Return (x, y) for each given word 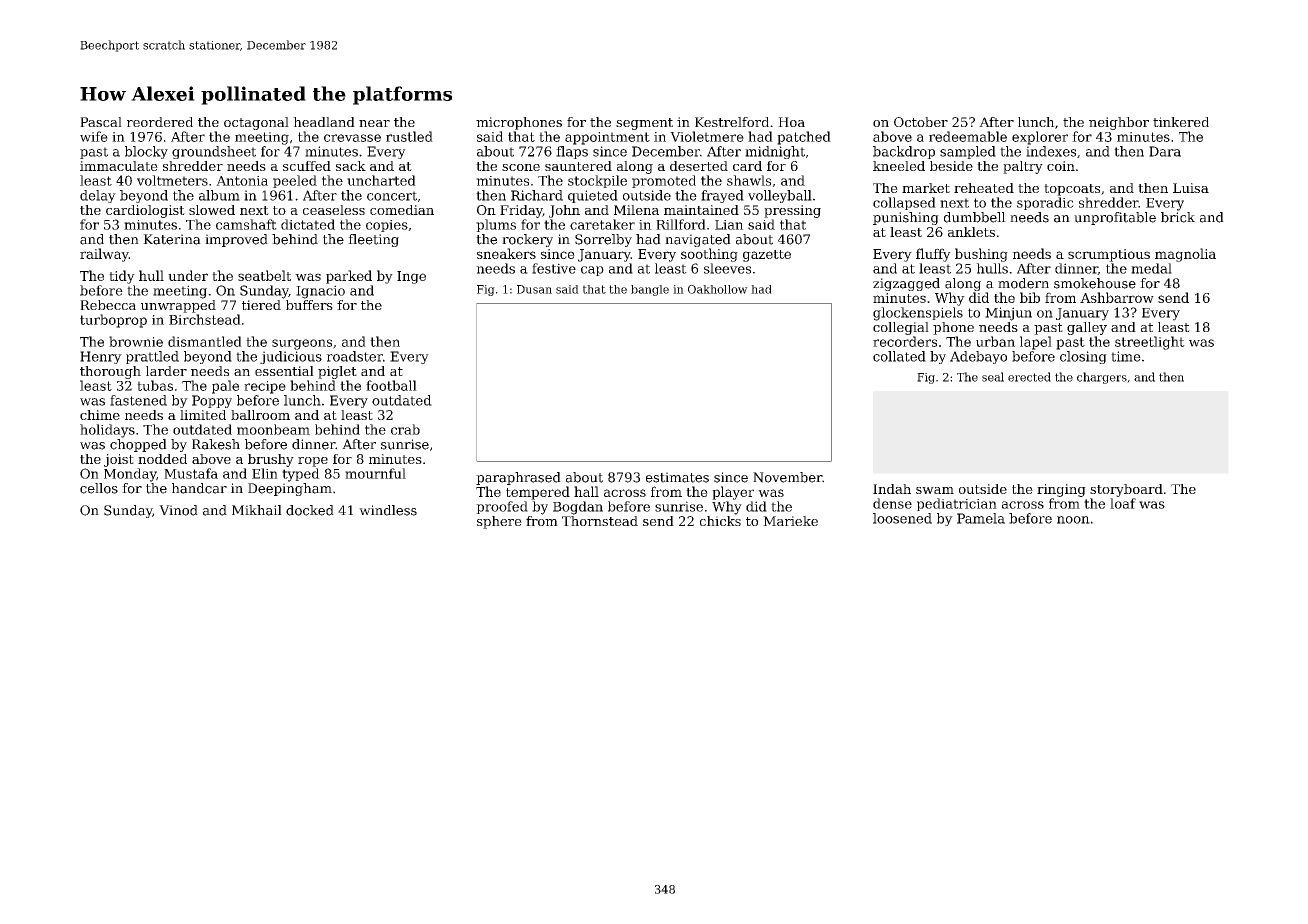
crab (405, 429)
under (188, 275)
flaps (572, 152)
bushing (981, 255)
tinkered (1181, 122)
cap (592, 271)
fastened (138, 400)
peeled (295, 181)
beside (951, 166)
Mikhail (257, 510)
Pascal (101, 122)
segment (644, 124)
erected (1029, 377)
